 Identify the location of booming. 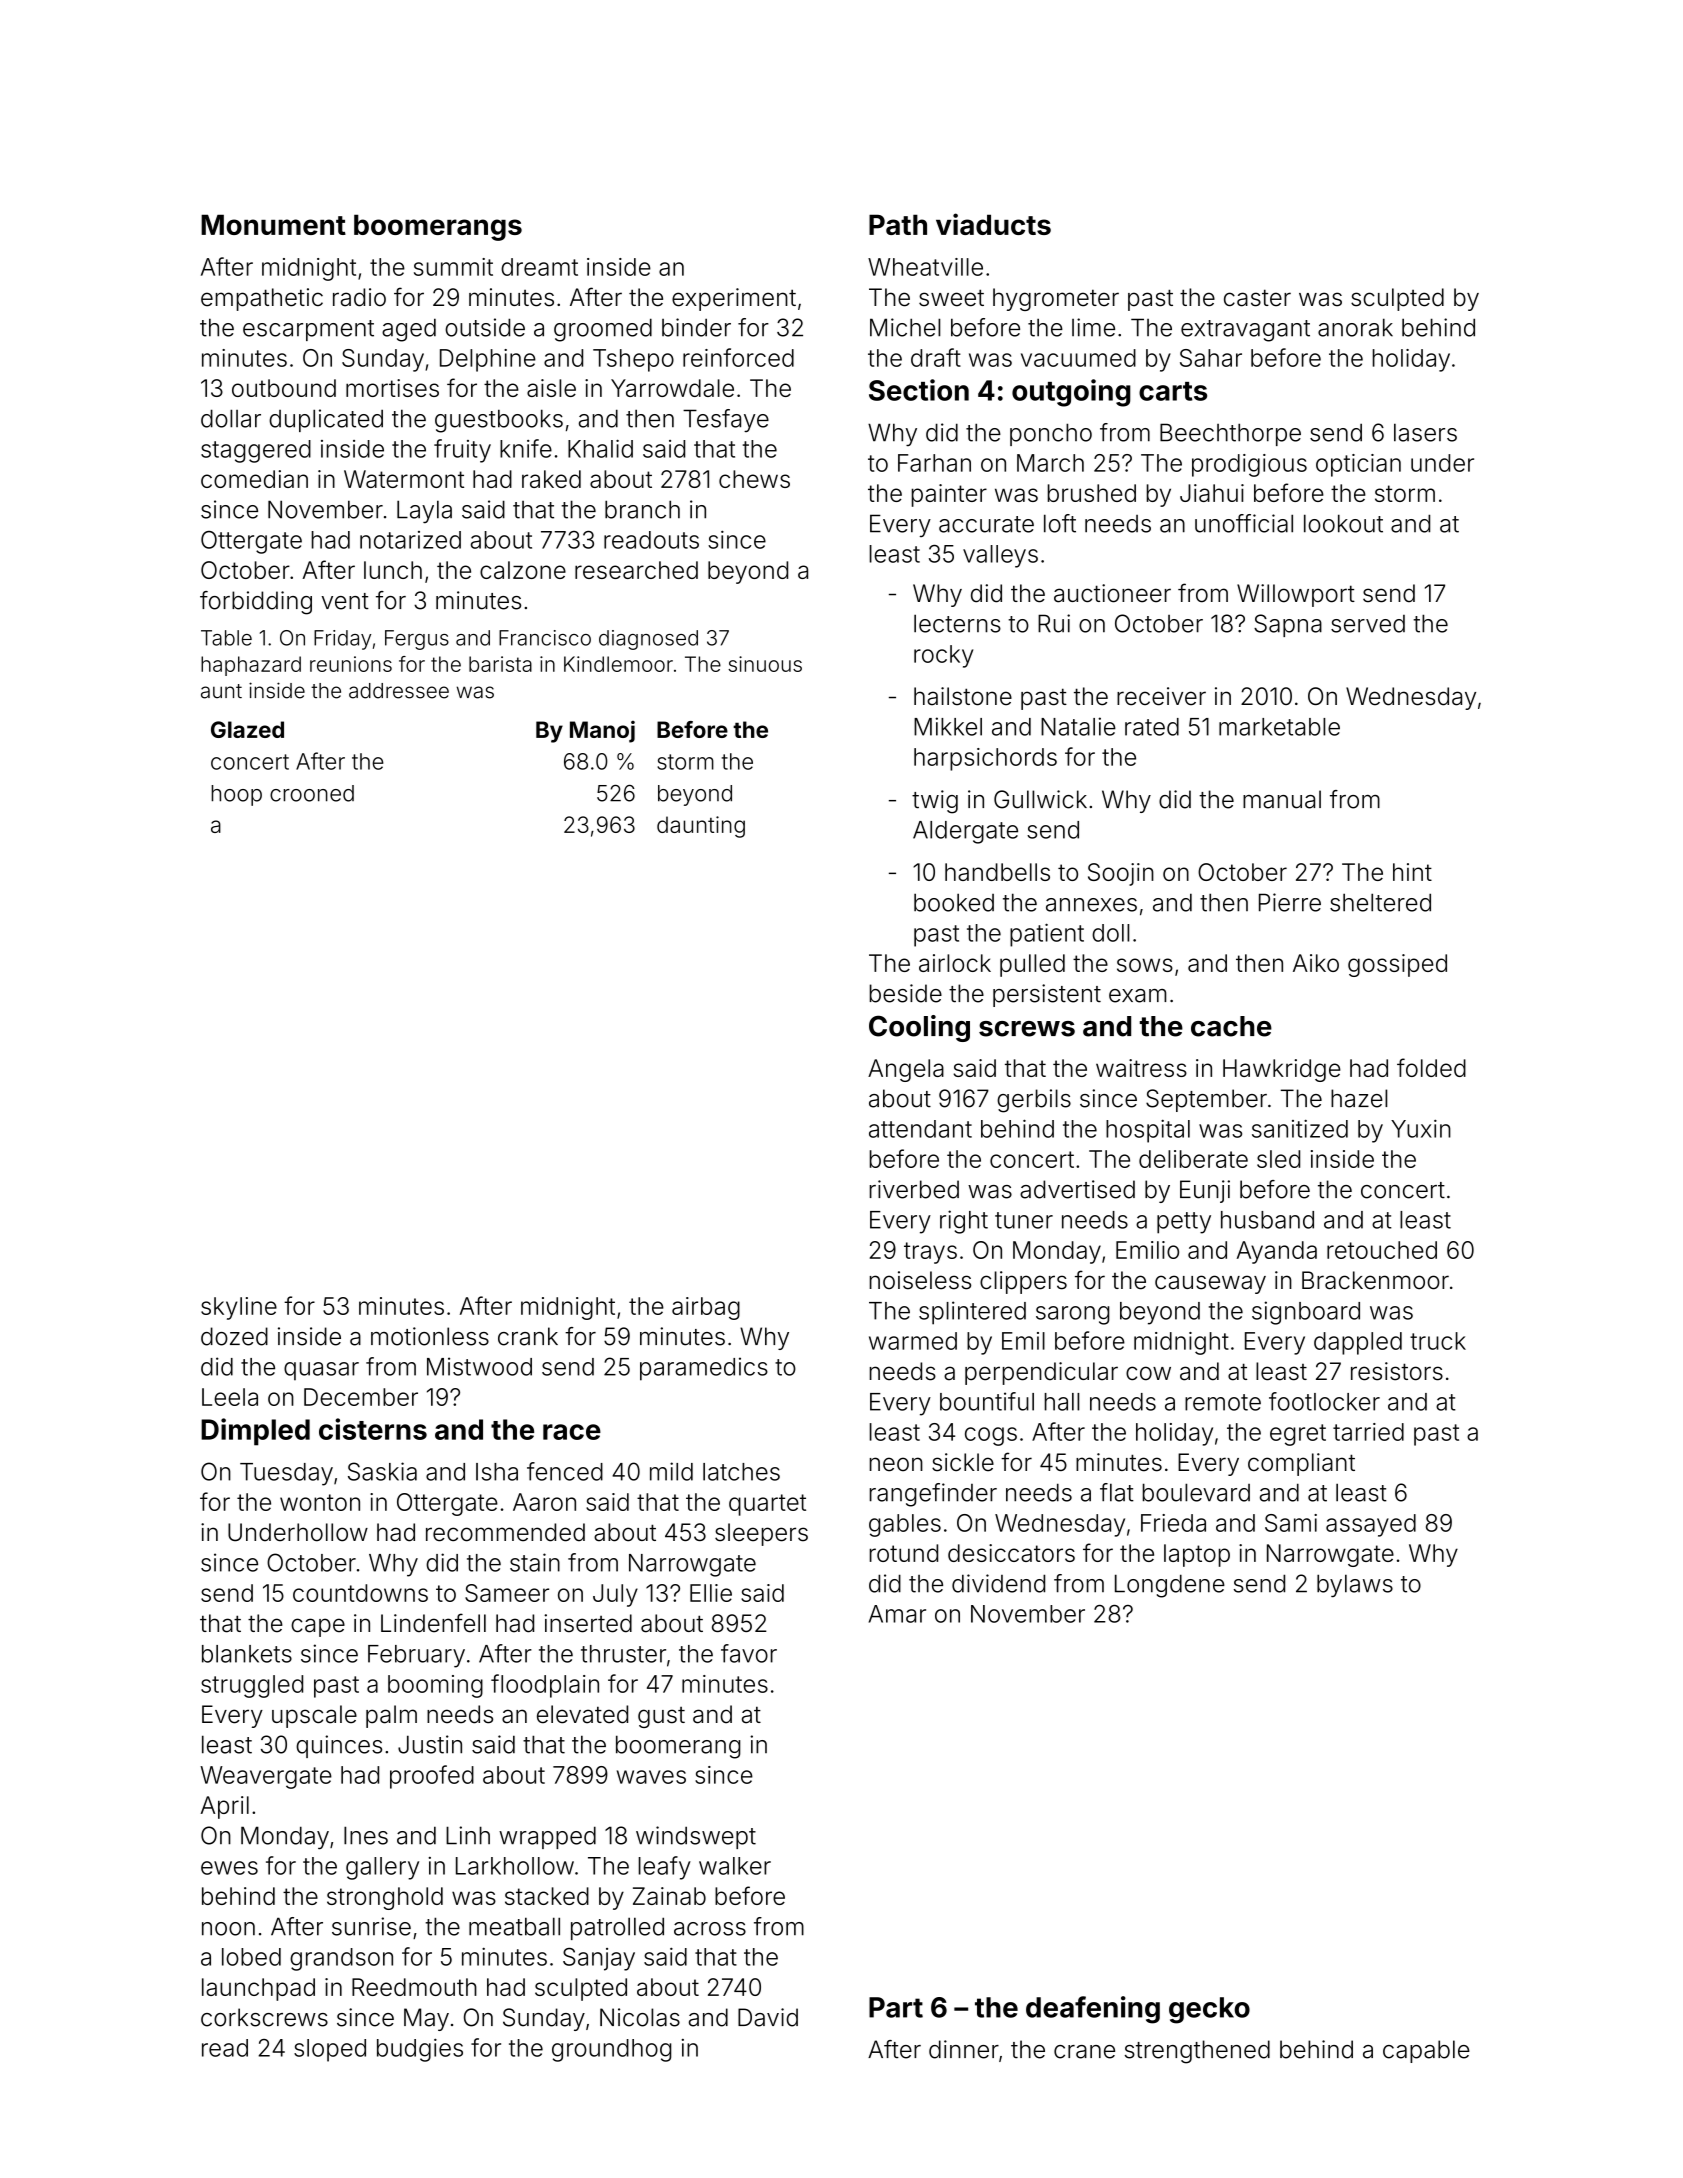
(435, 1686).
